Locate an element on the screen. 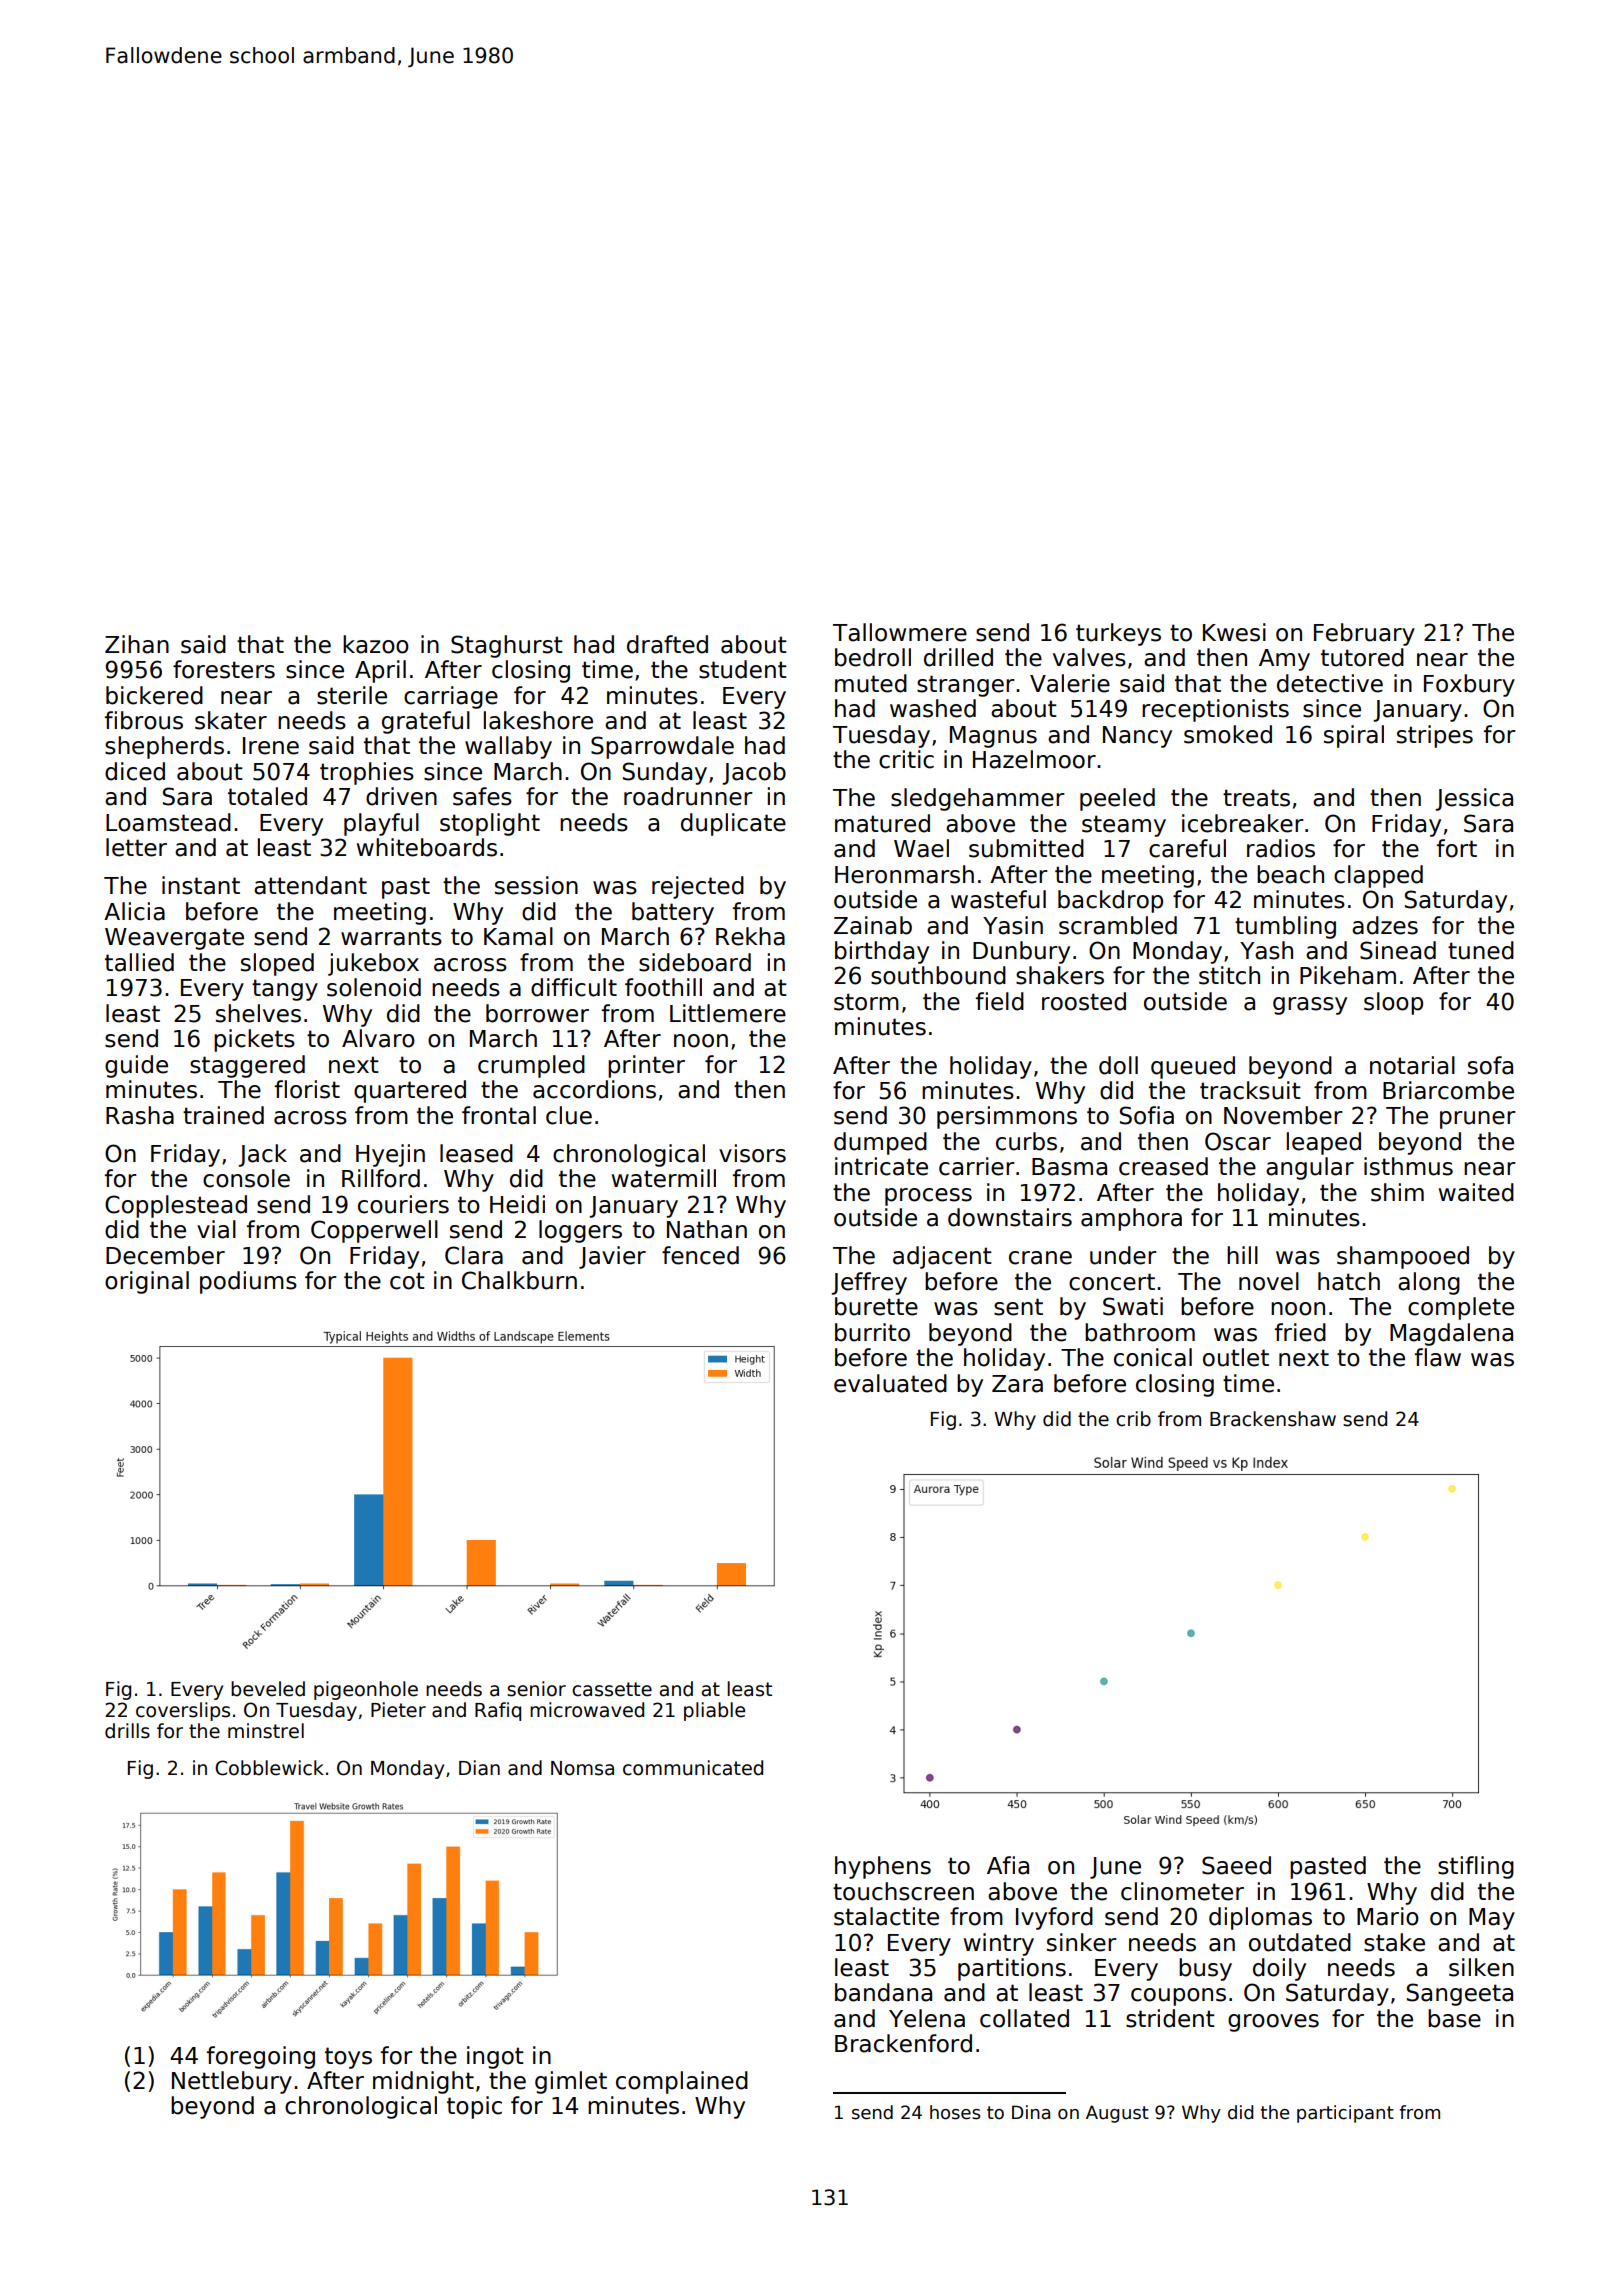 The image size is (1620, 2292). flaw is located at coordinates (1438, 1357).
